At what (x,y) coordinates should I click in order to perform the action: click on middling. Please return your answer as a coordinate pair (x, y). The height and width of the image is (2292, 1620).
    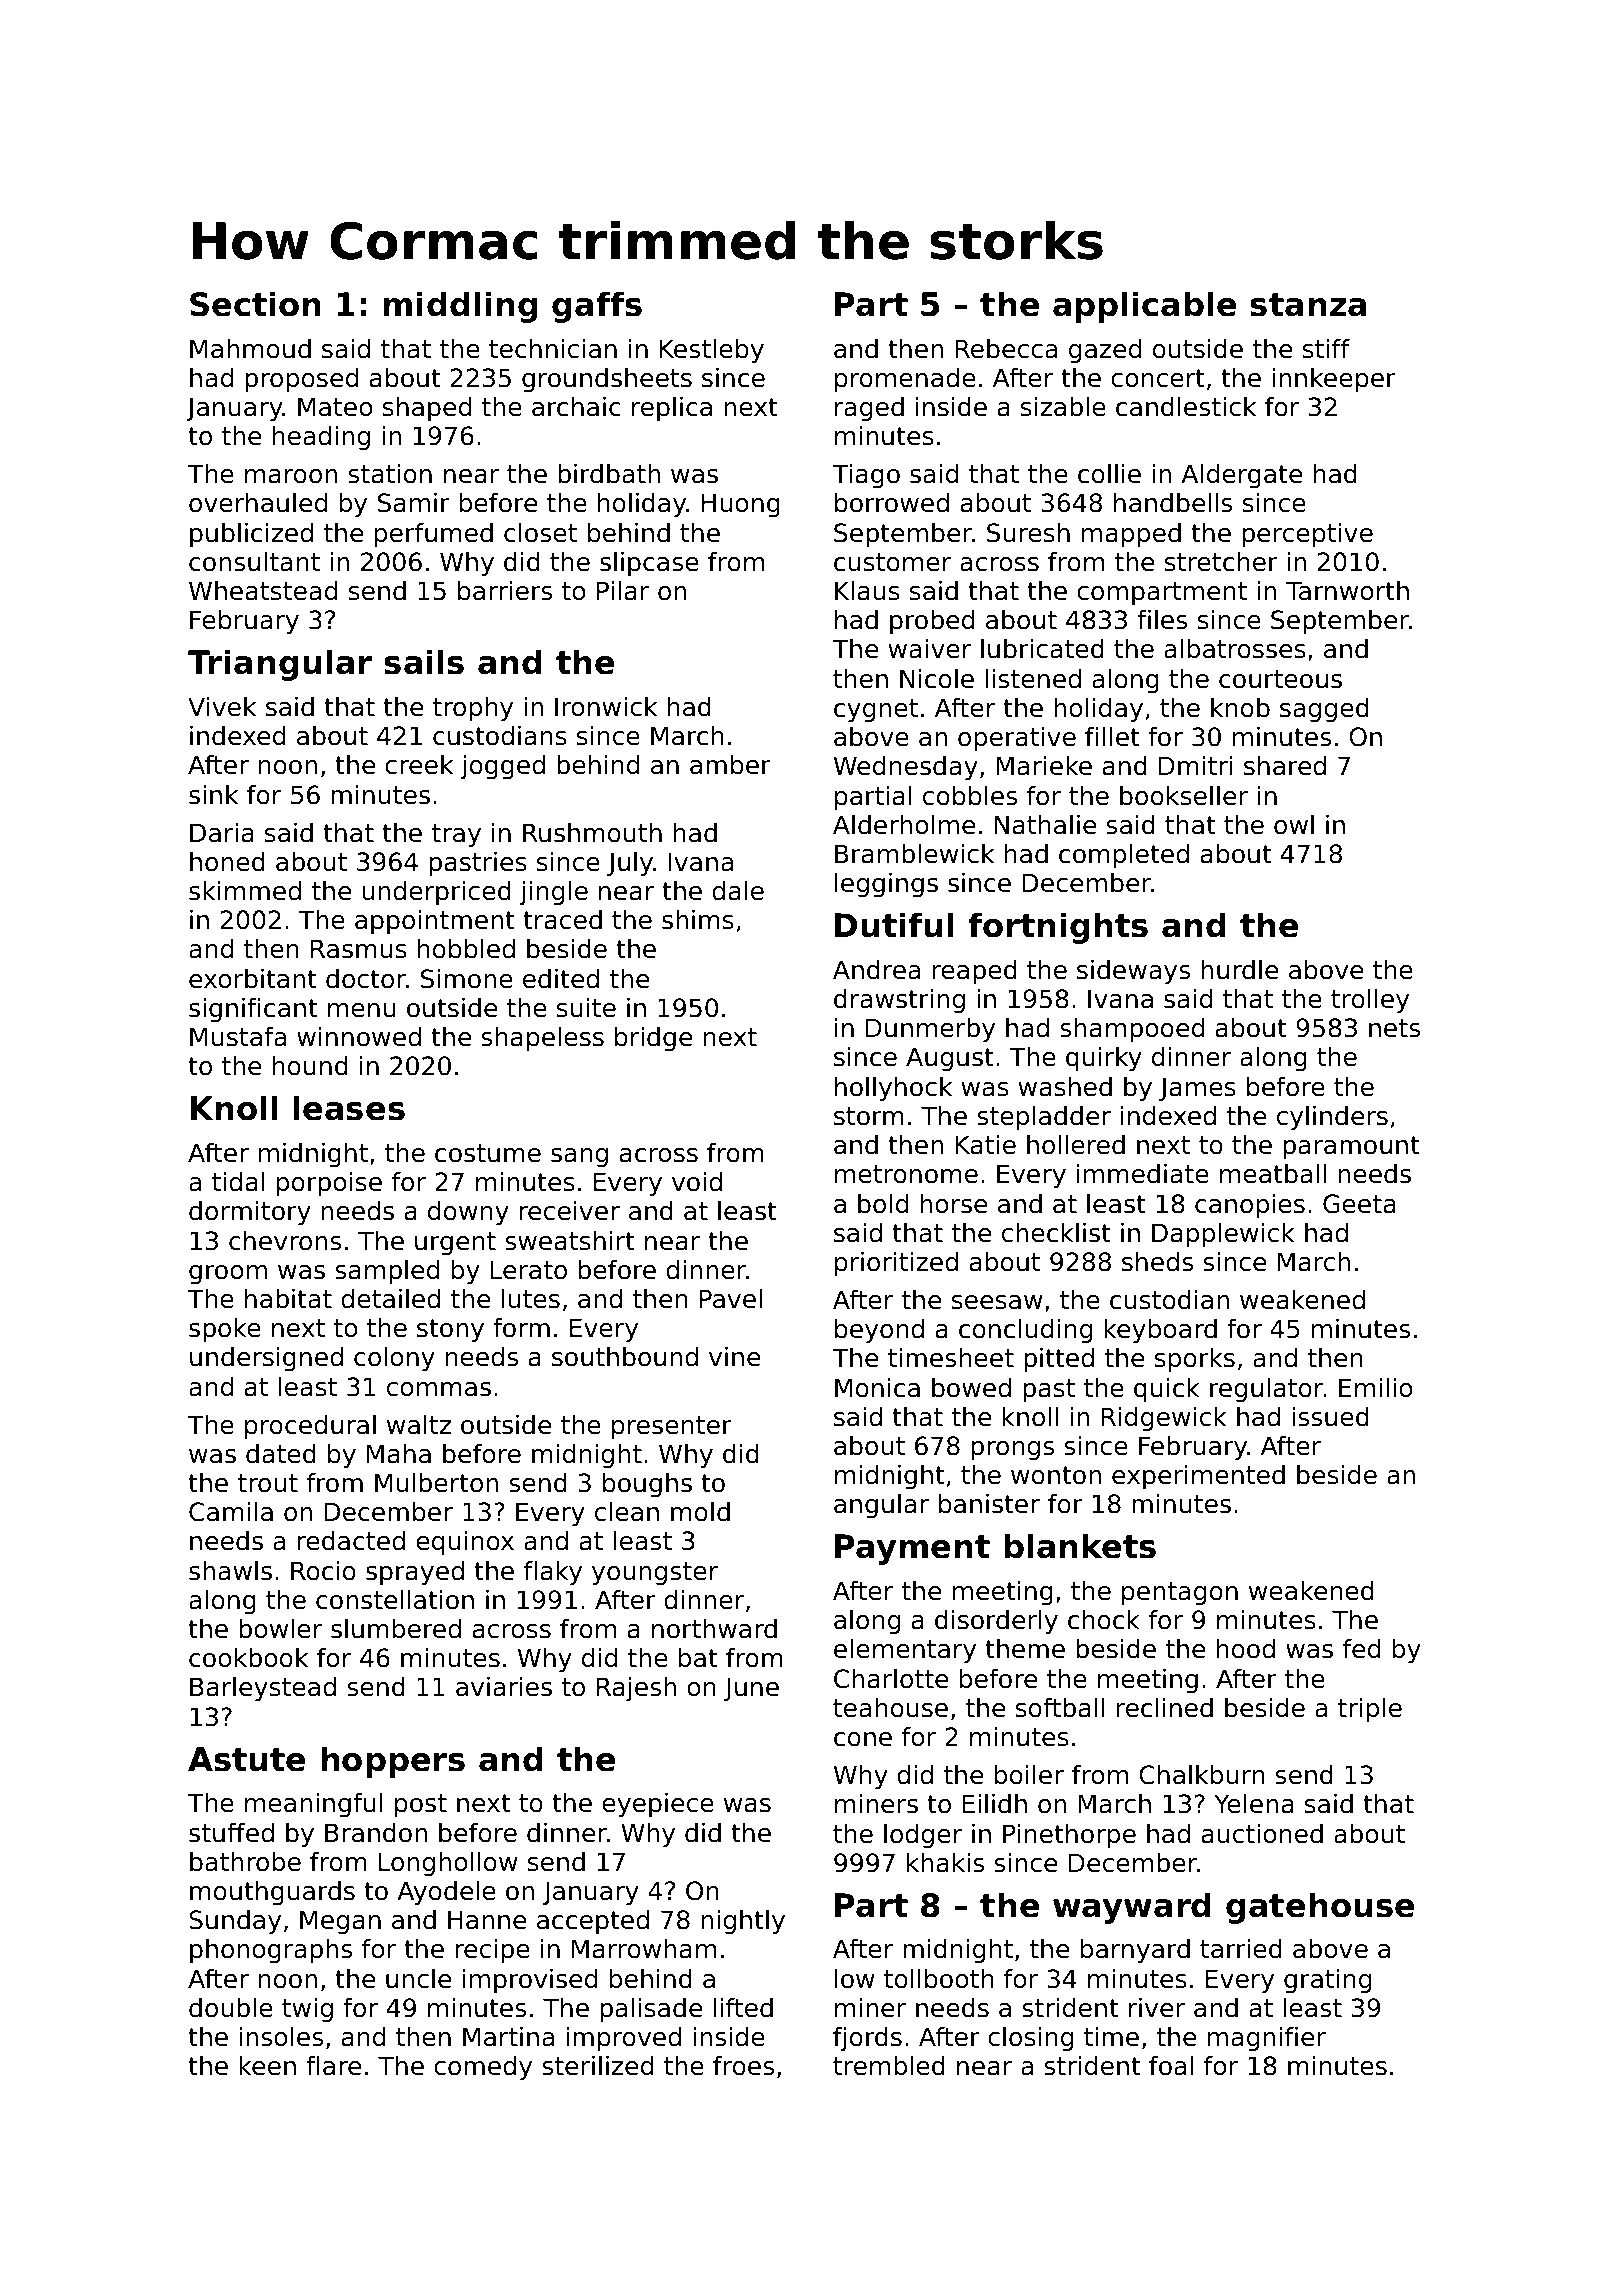
    Looking at the image, I should click on (460, 307).
